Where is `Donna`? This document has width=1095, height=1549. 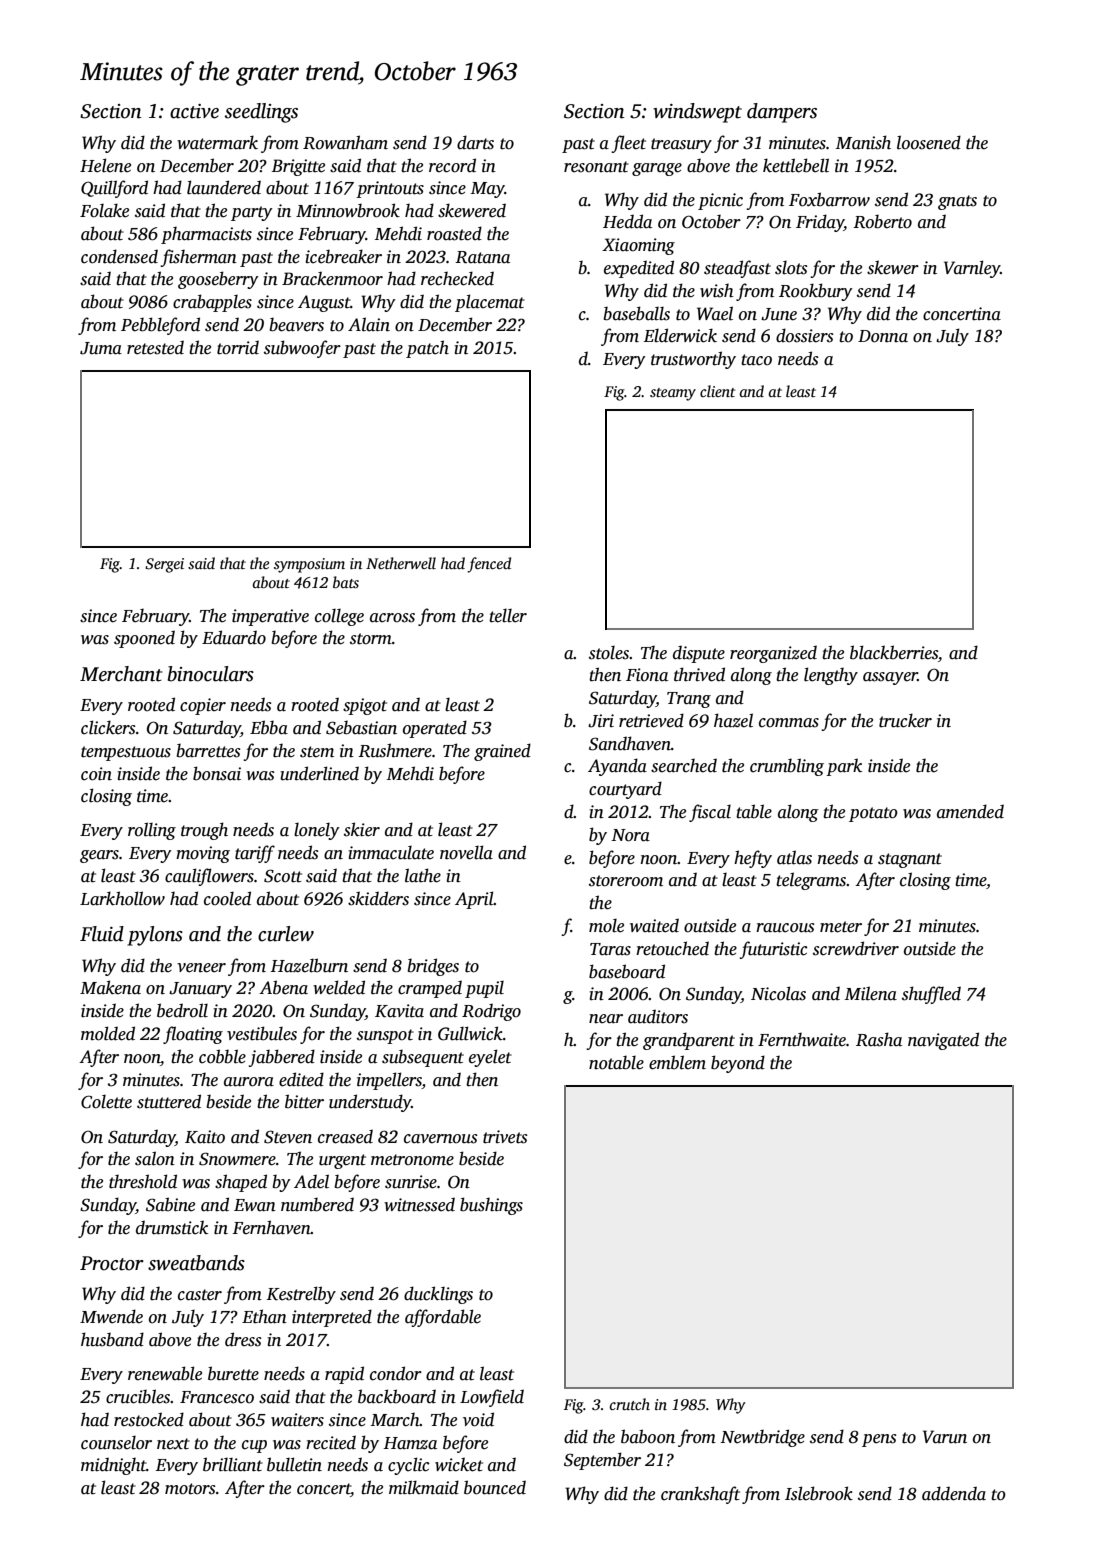 Donna is located at coordinates (883, 336).
